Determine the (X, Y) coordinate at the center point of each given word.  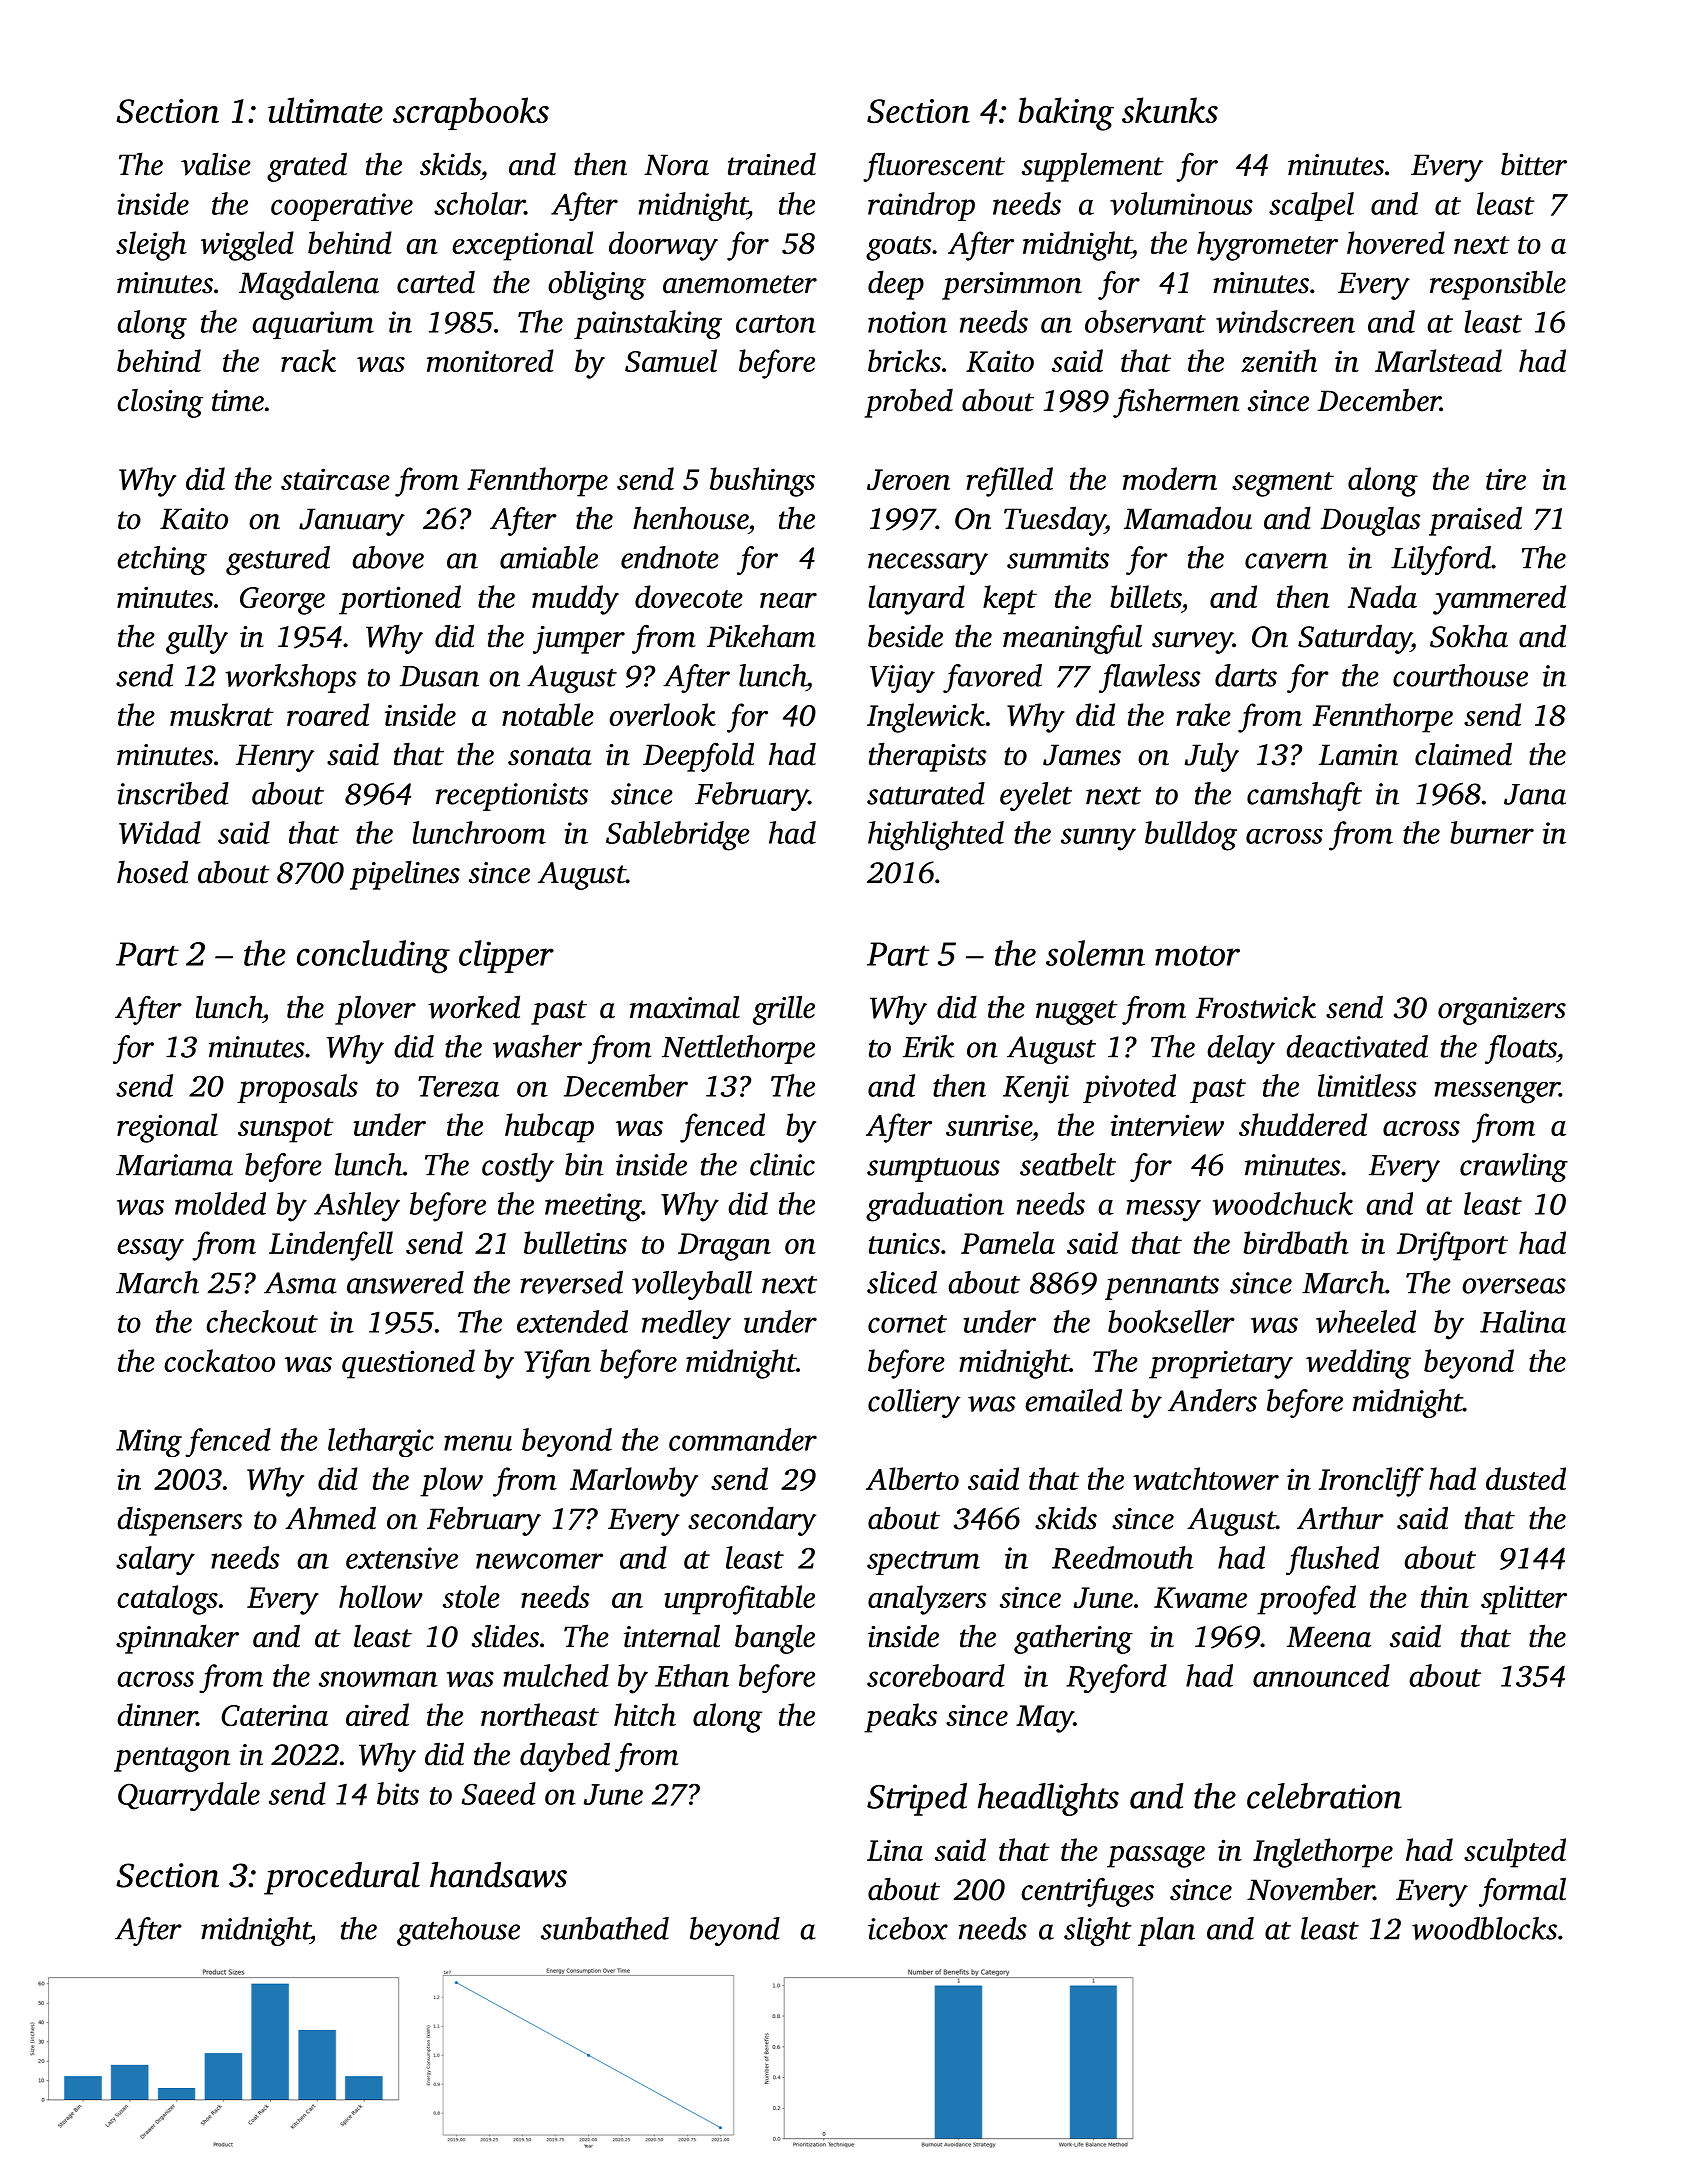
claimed (1463, 754)
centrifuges (1087, 1892)
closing (160, 403)
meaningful (1072, 639)
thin (1445, 1596)
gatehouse (458, 1931)
